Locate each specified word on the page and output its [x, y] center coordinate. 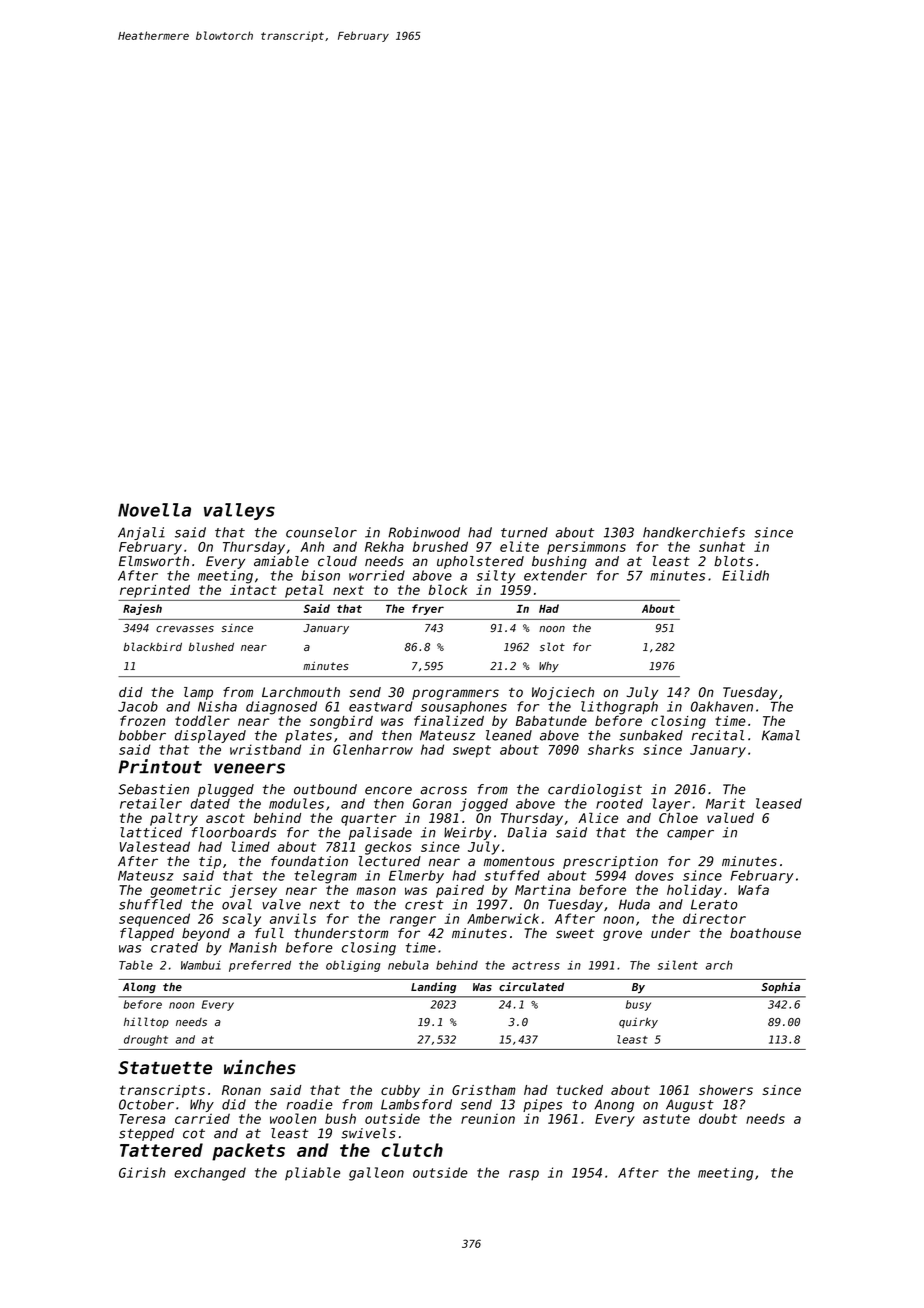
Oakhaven [722, 706]
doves [654, 875]
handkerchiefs [694, 532]
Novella [154, 510]
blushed [211, 647]
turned [524, 532]
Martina [543, 890]
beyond [206, 934]
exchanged [210, 1174]
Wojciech [563, 693]
